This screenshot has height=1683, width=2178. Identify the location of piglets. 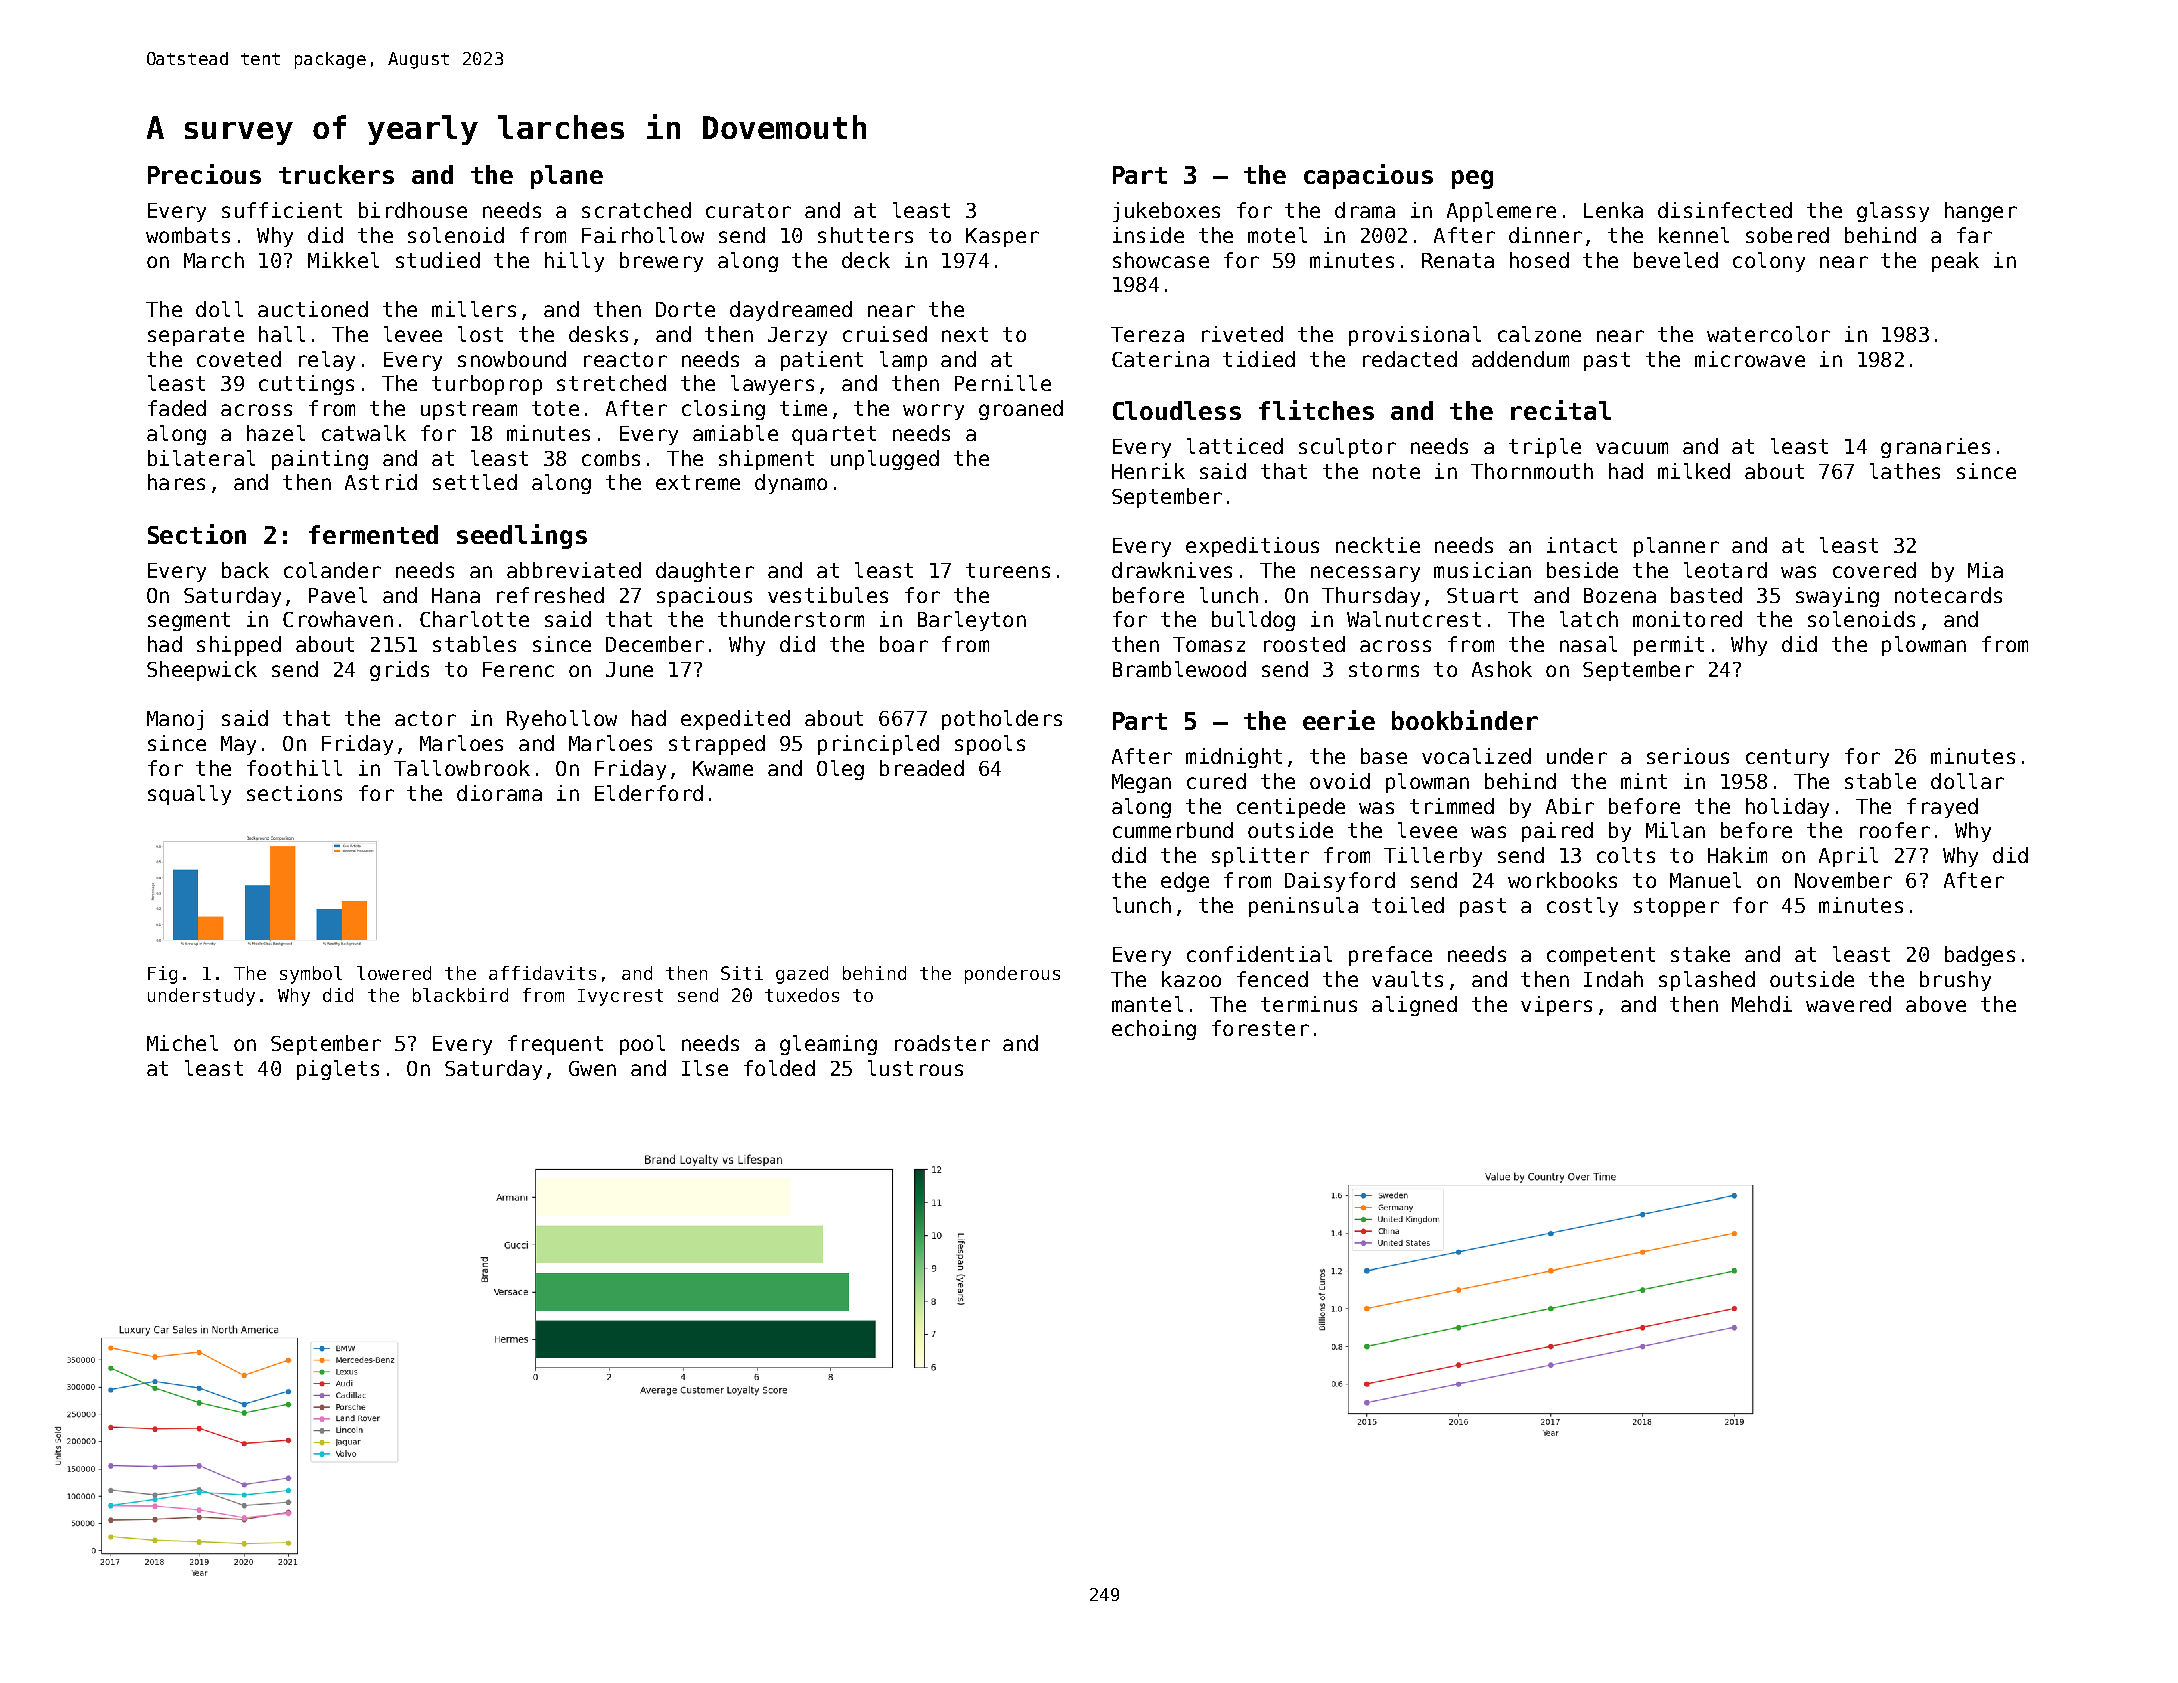
(338, 1070).
